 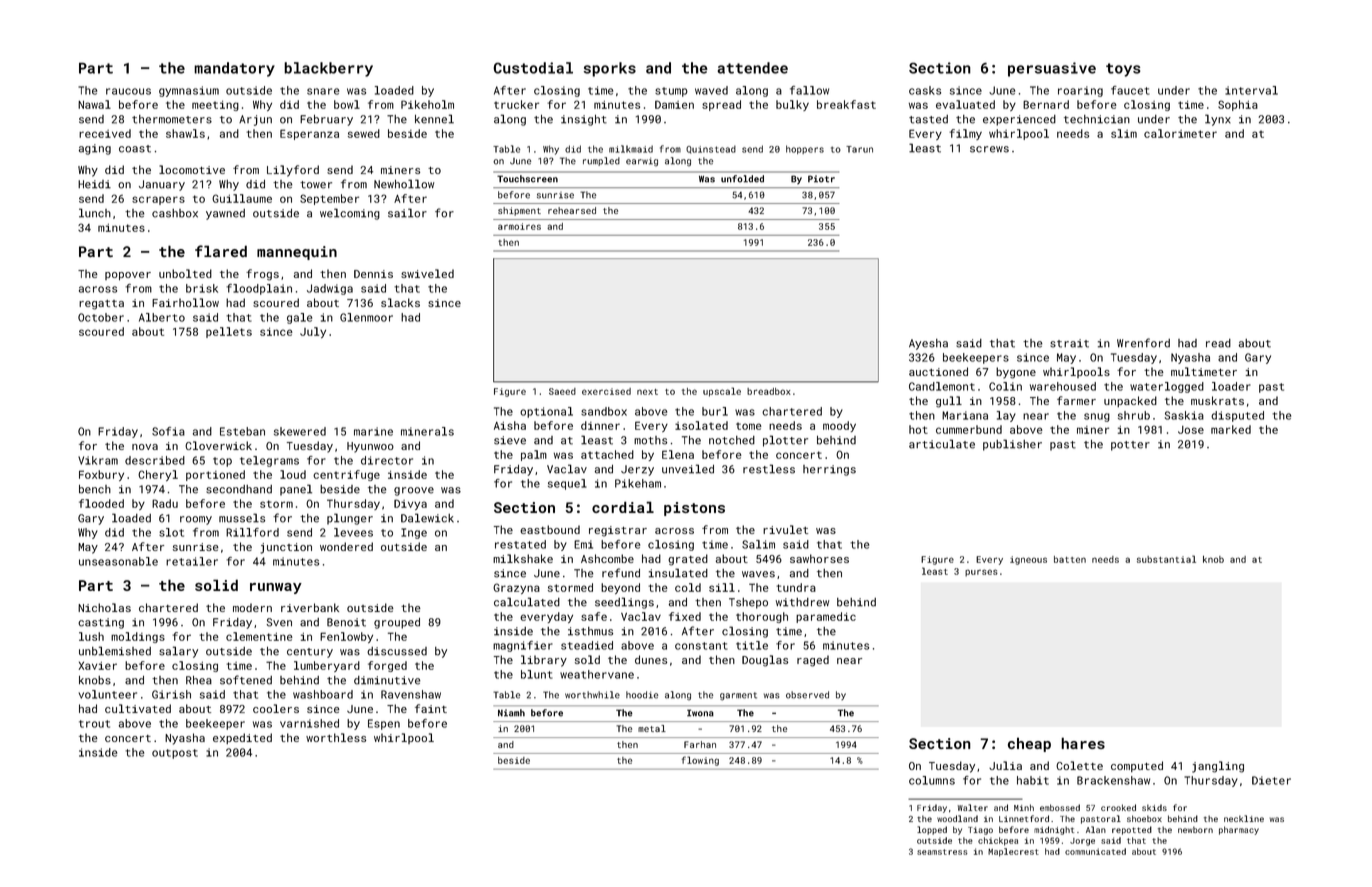 I want to click on flowing, so click(x=700, y=761).
